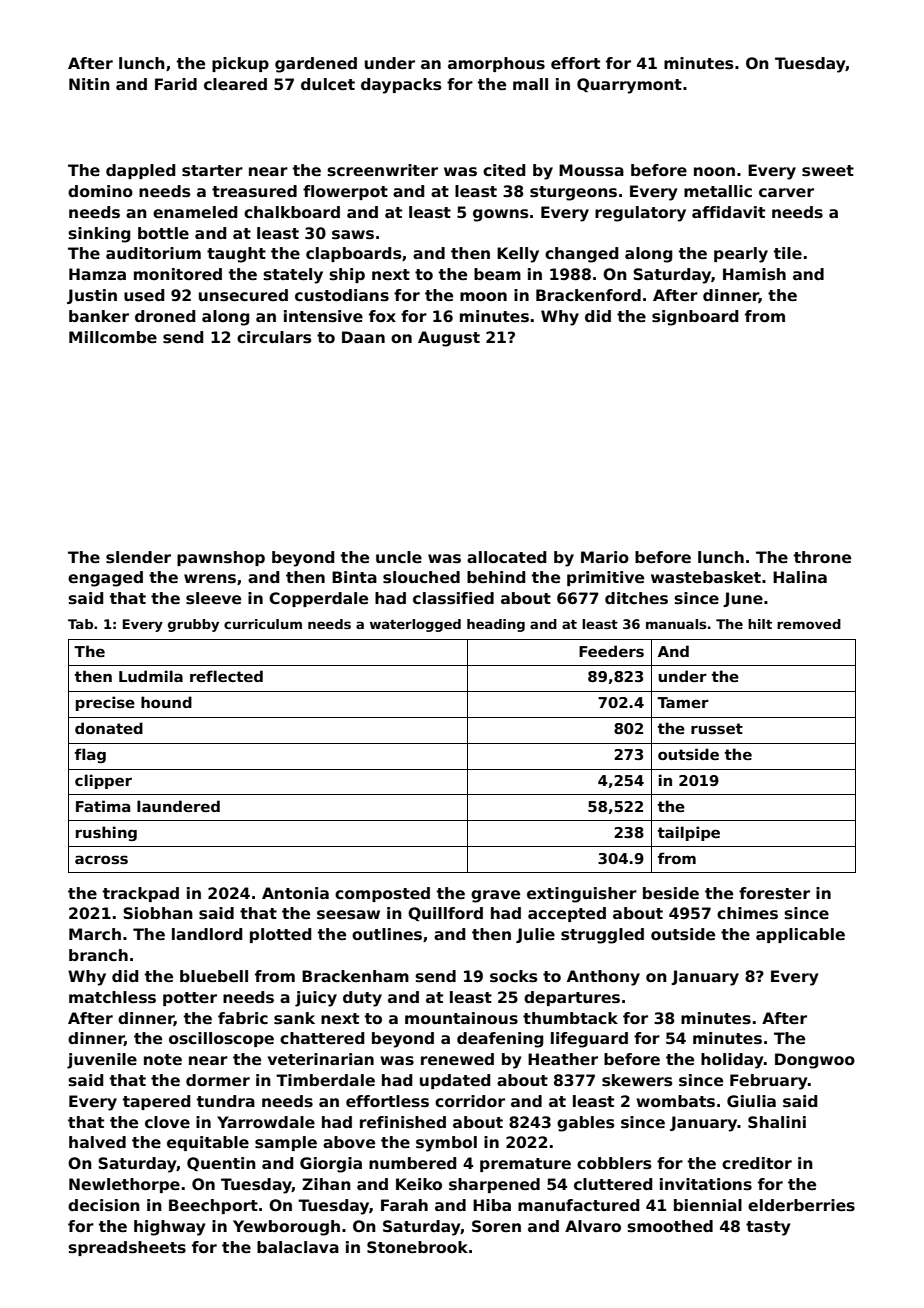 The width and height of the screenshot is (924, 1308). What do you see at coordinates (399, 557) in the screenshot?
I see `uncle` at bounding box center [399, 557].
